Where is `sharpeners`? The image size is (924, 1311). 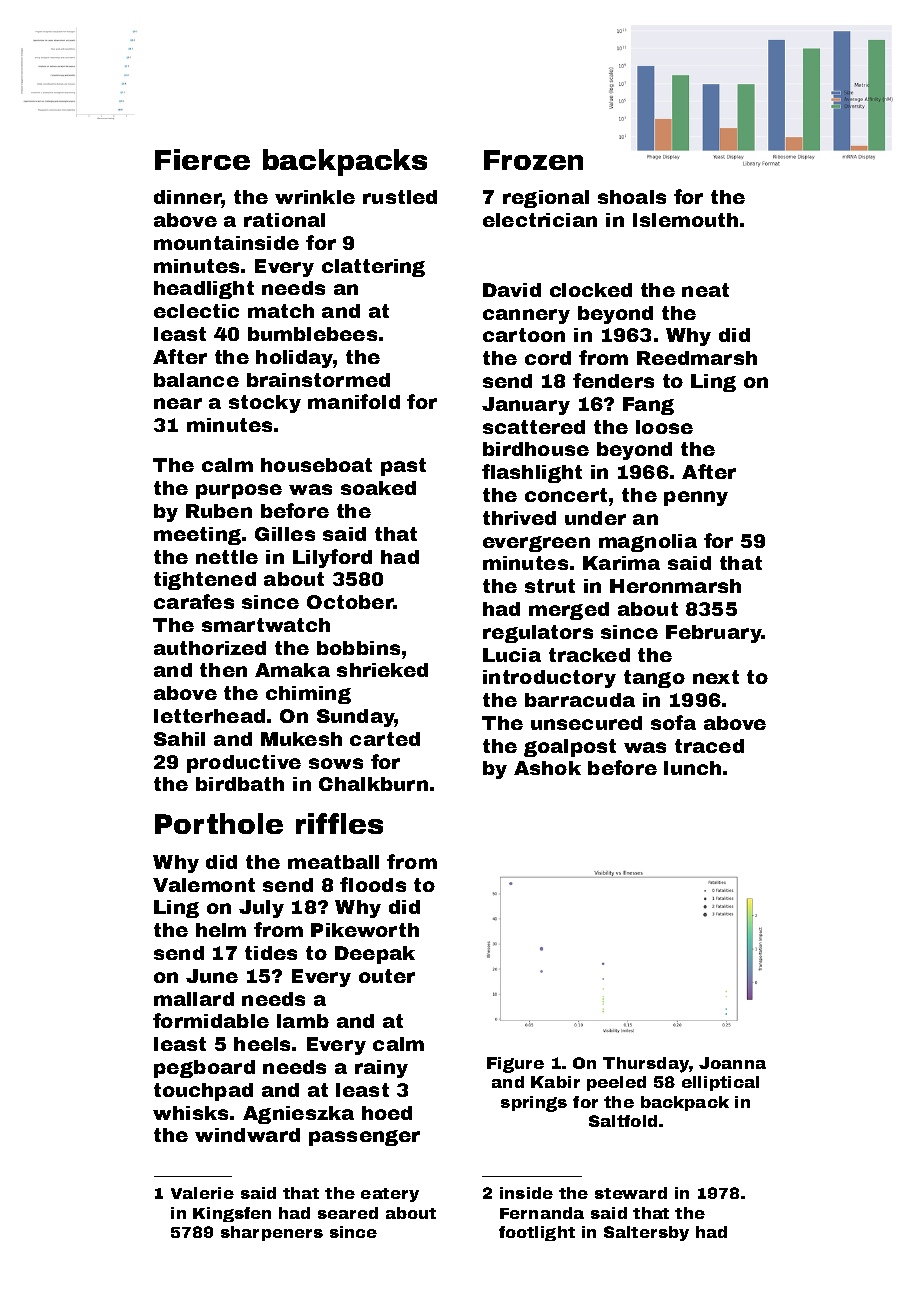
sharpeners is located at coordinates (272, 1233).
